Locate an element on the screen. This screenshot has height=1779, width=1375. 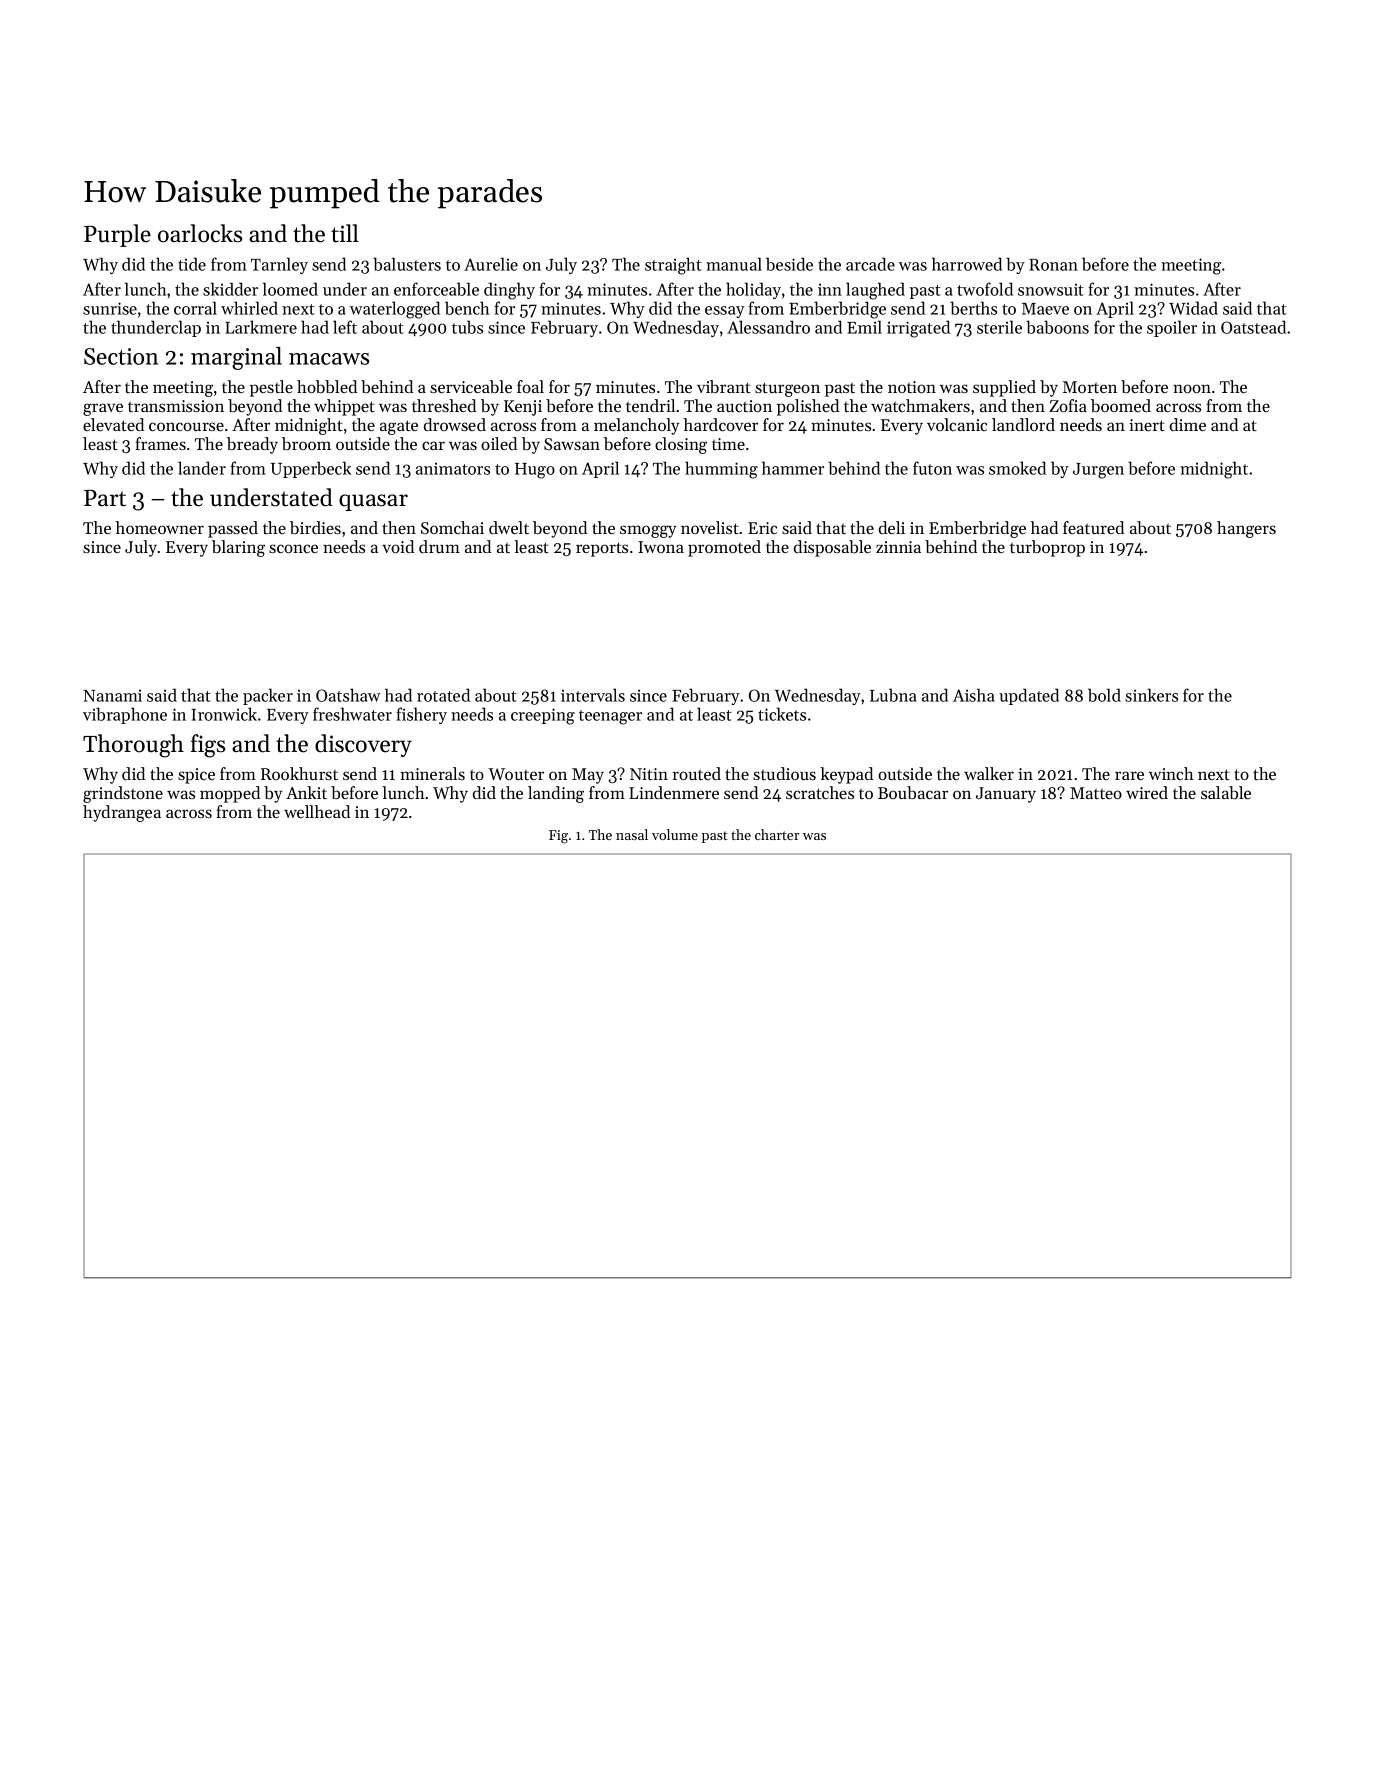
Ronan is located at coordinates (1053, 265).
